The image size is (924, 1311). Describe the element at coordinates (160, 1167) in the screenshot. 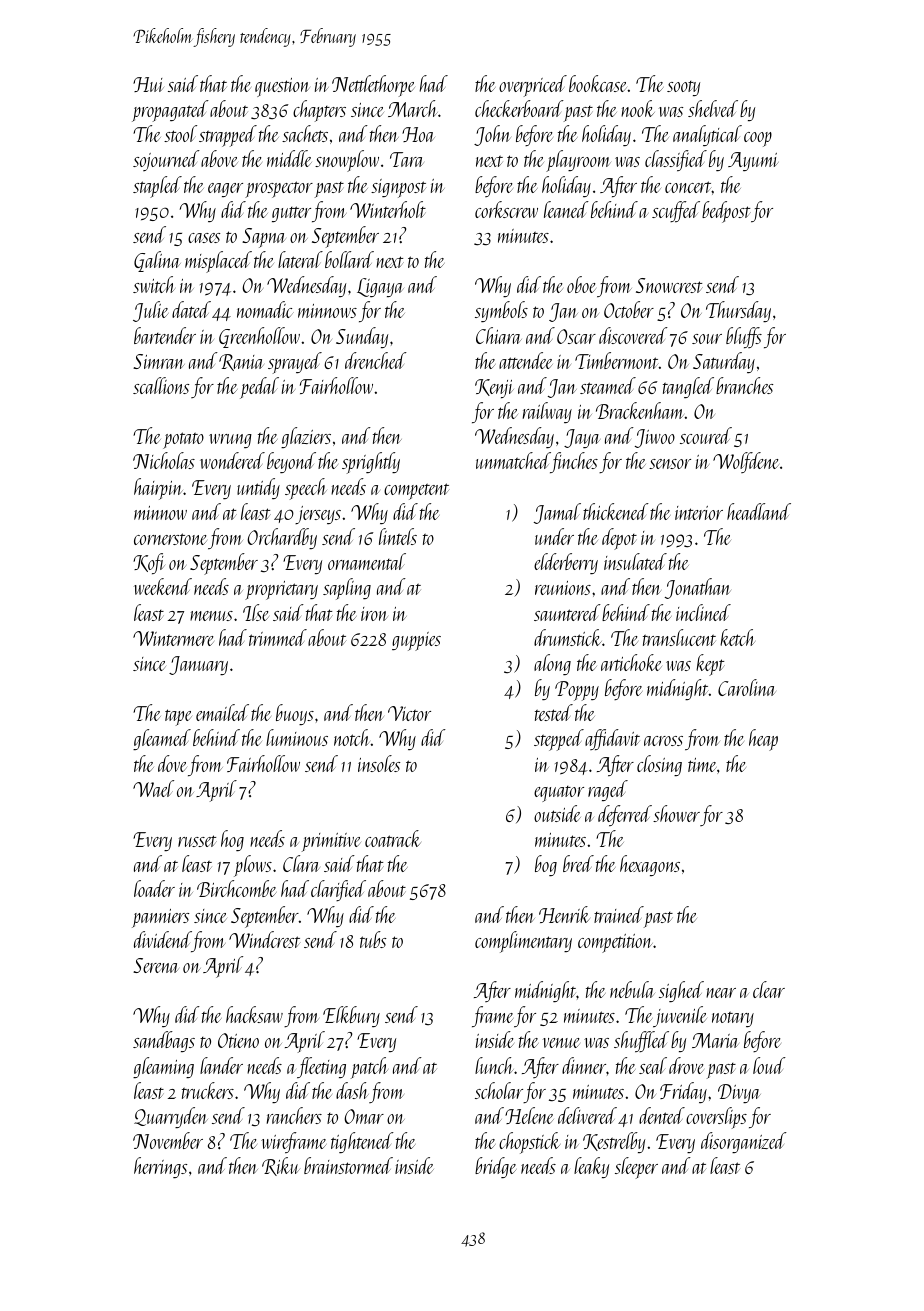

I see `herrings` at that location.
